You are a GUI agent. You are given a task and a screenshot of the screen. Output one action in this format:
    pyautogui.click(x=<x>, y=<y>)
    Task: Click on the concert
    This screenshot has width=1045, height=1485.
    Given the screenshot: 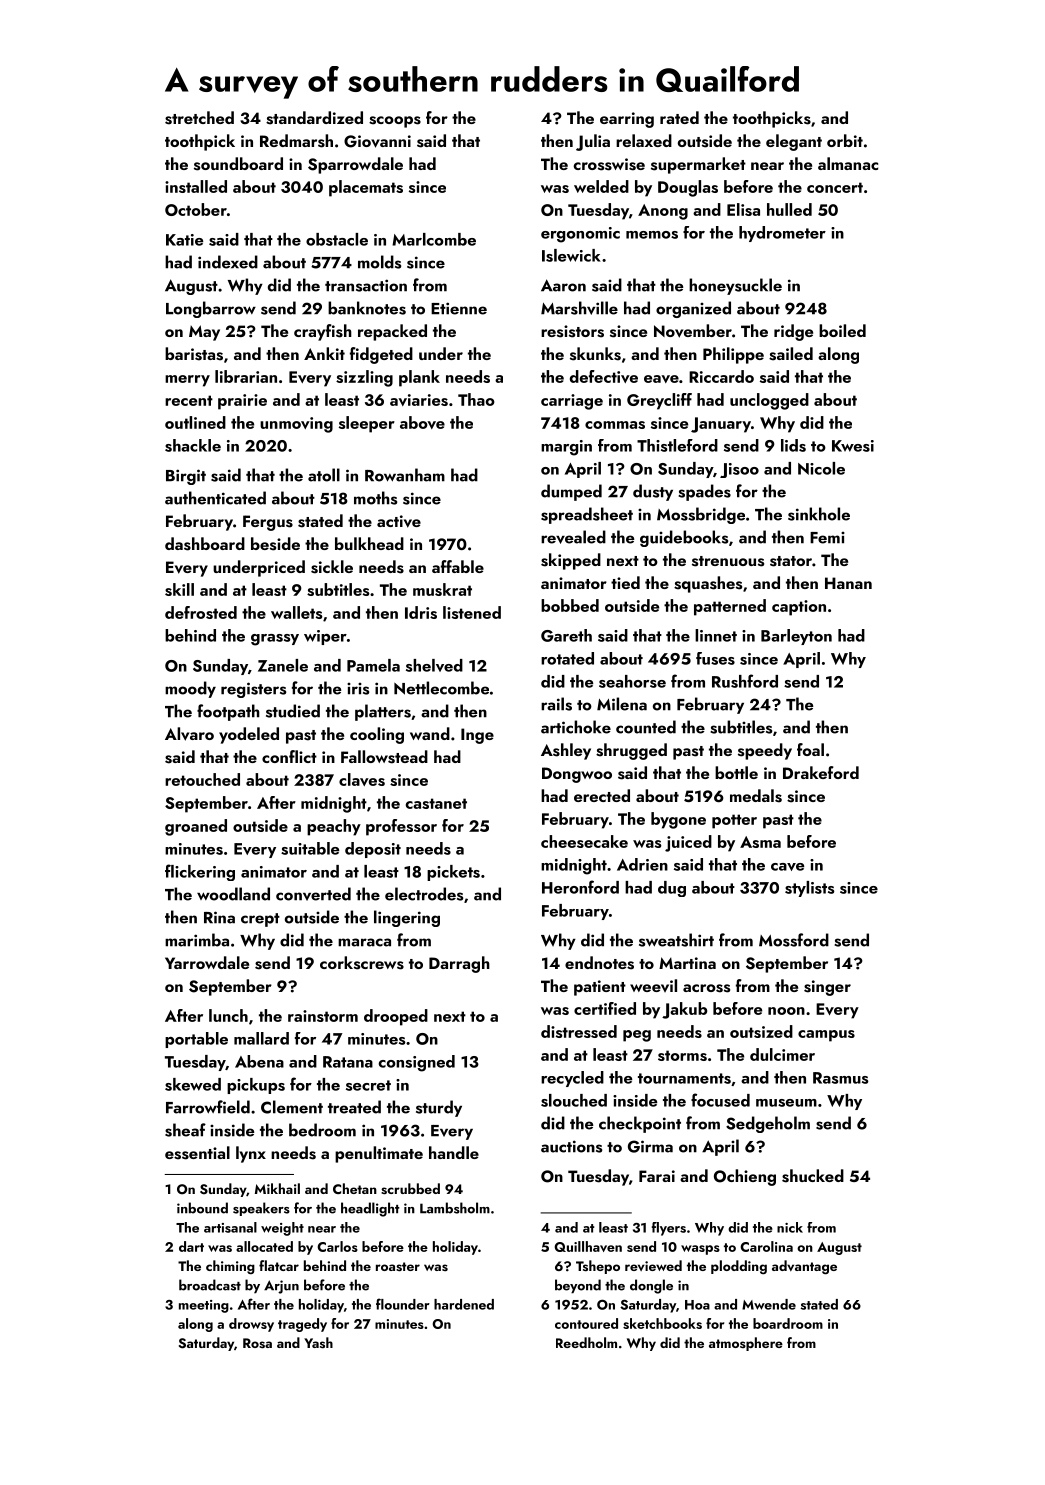 What is the action you would take?
    pyautogui.click(x=835, y=187)
